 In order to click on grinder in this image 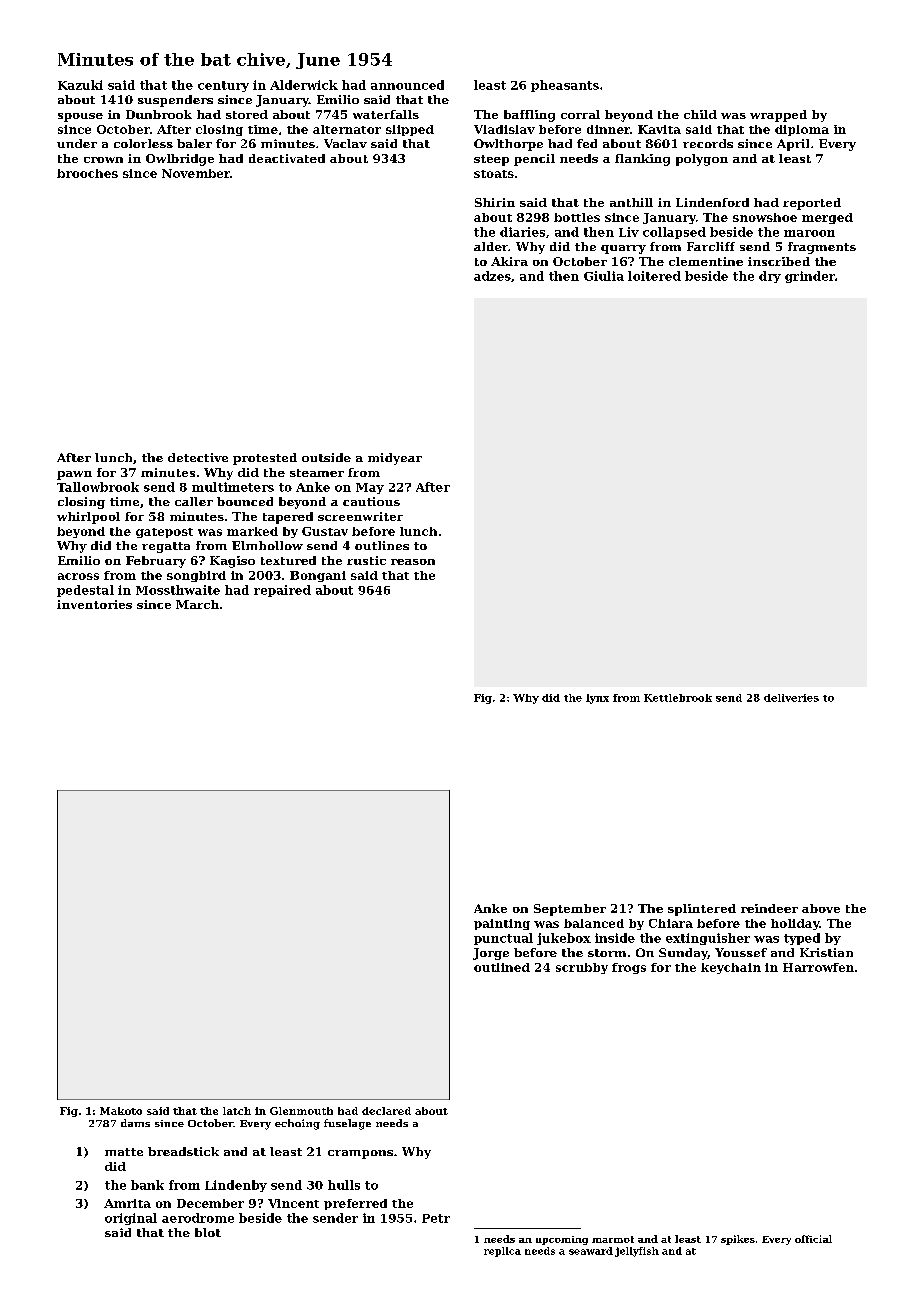, I will do `click(810, 277)`.
